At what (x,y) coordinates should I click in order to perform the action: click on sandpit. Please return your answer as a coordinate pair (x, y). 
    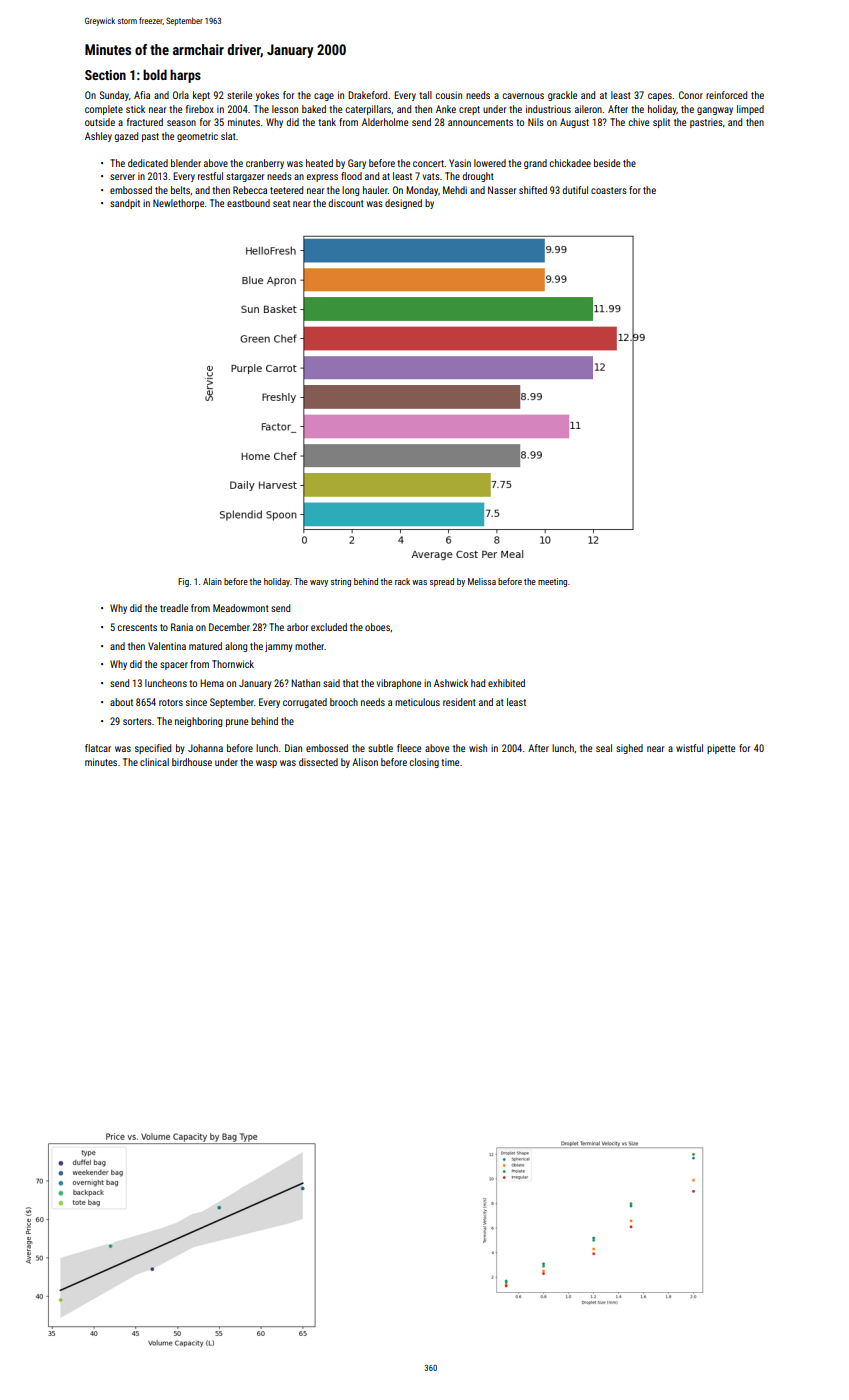
    Looking at the image, I should click on (125, 204).
